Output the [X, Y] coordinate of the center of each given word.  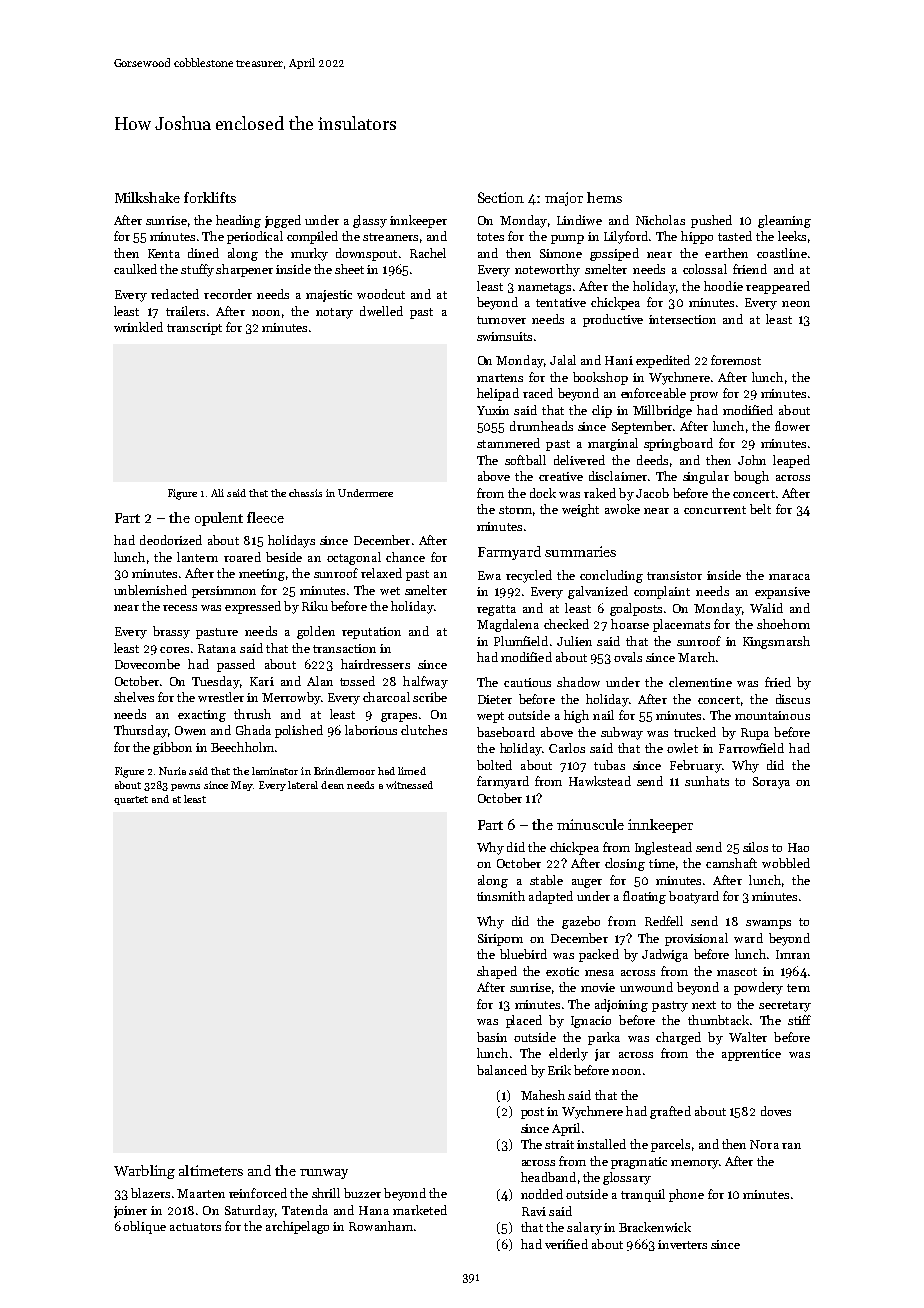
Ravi [534, 1211]
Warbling [144, 1172]
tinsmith [501, 896]
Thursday [141, 731]
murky [309, 254]
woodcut [381, 294]
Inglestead [663, 848]
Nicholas [660, 220]
